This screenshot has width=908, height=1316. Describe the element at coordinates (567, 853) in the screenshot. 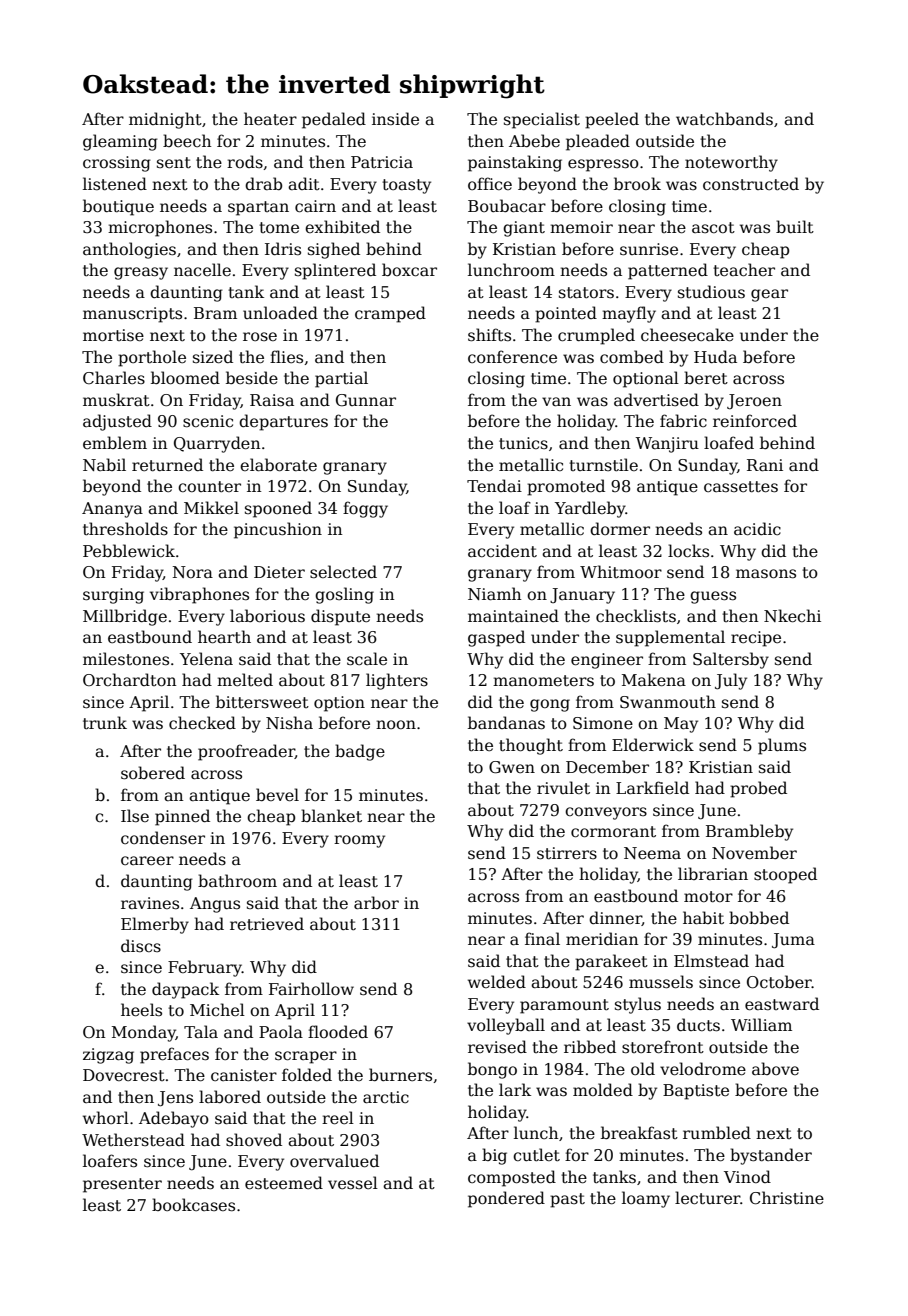

I see `stirrers` at that location.
